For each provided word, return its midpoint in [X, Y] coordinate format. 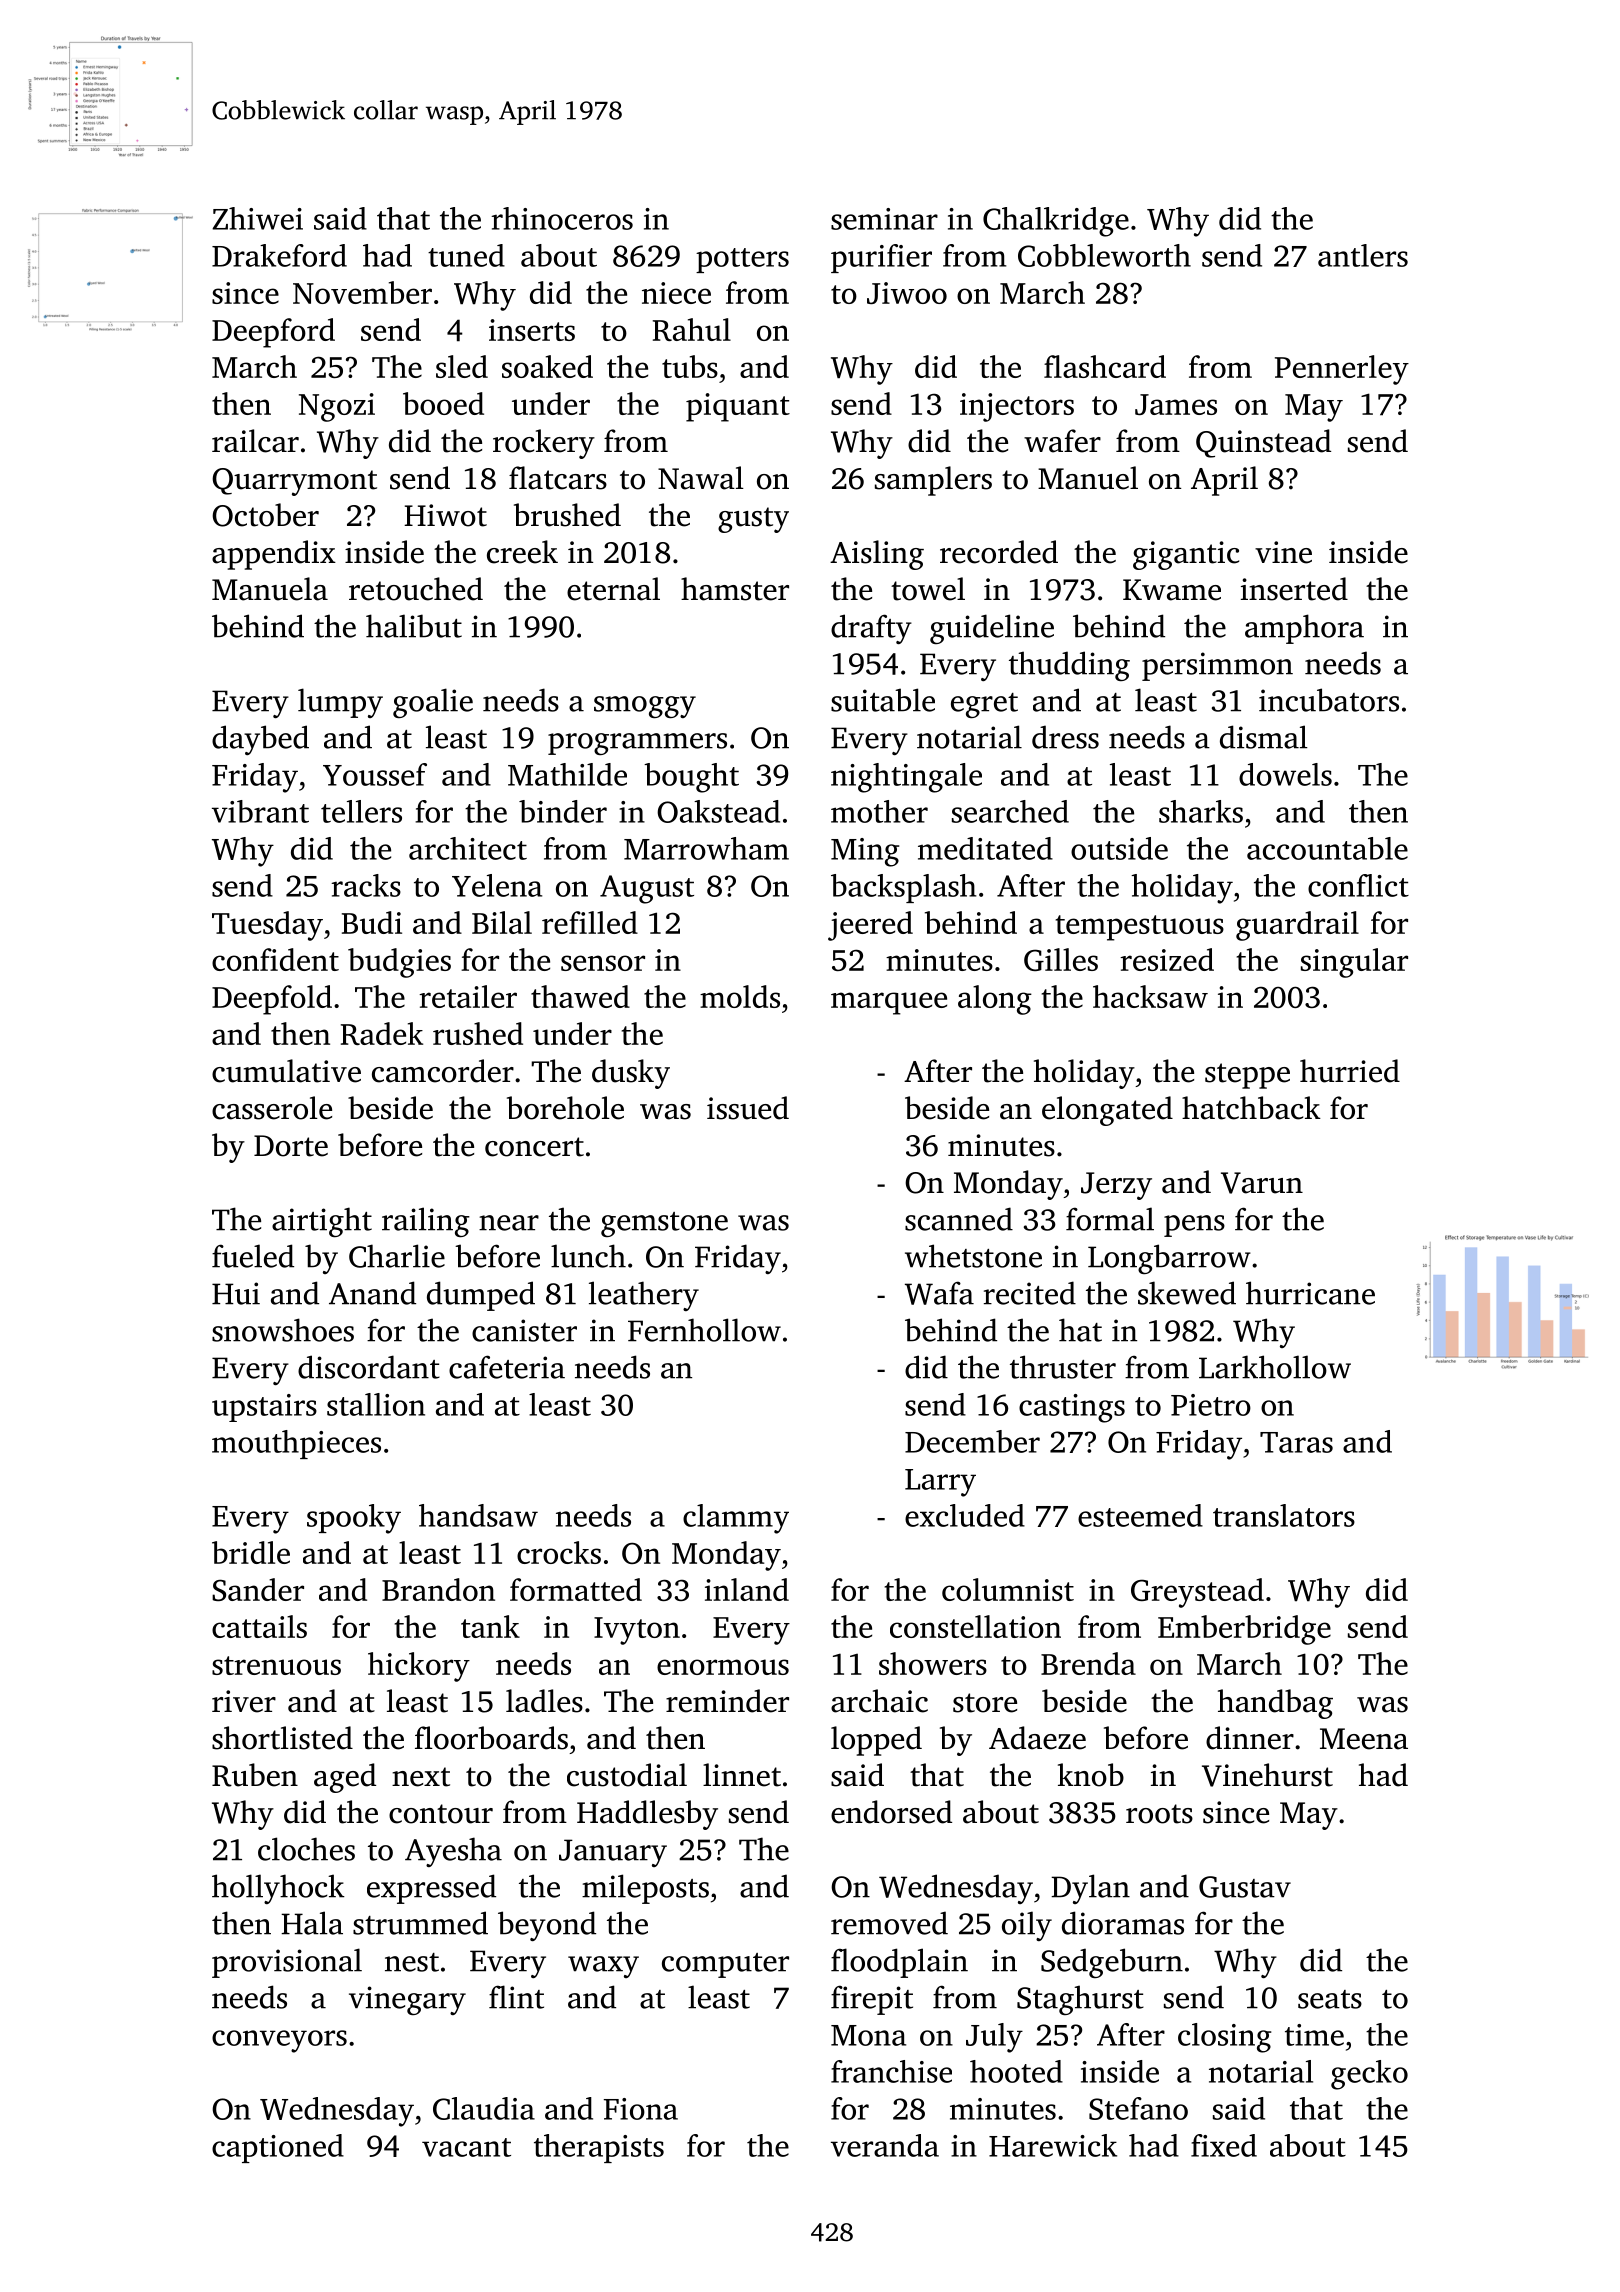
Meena [1364, 1739]
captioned [278, 2148]
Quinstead [1263, 443]
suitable [883, 700]
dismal [1264, 737]
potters [742, 260]
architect [468, 848]
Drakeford [279, 255]
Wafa [939, 1293]
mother [879, 811]
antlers [1363, 255]
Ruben [255, 1775]
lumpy [340, 703]
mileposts [645, 1889]
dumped [481, 1296]
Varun [1262, 1183]
